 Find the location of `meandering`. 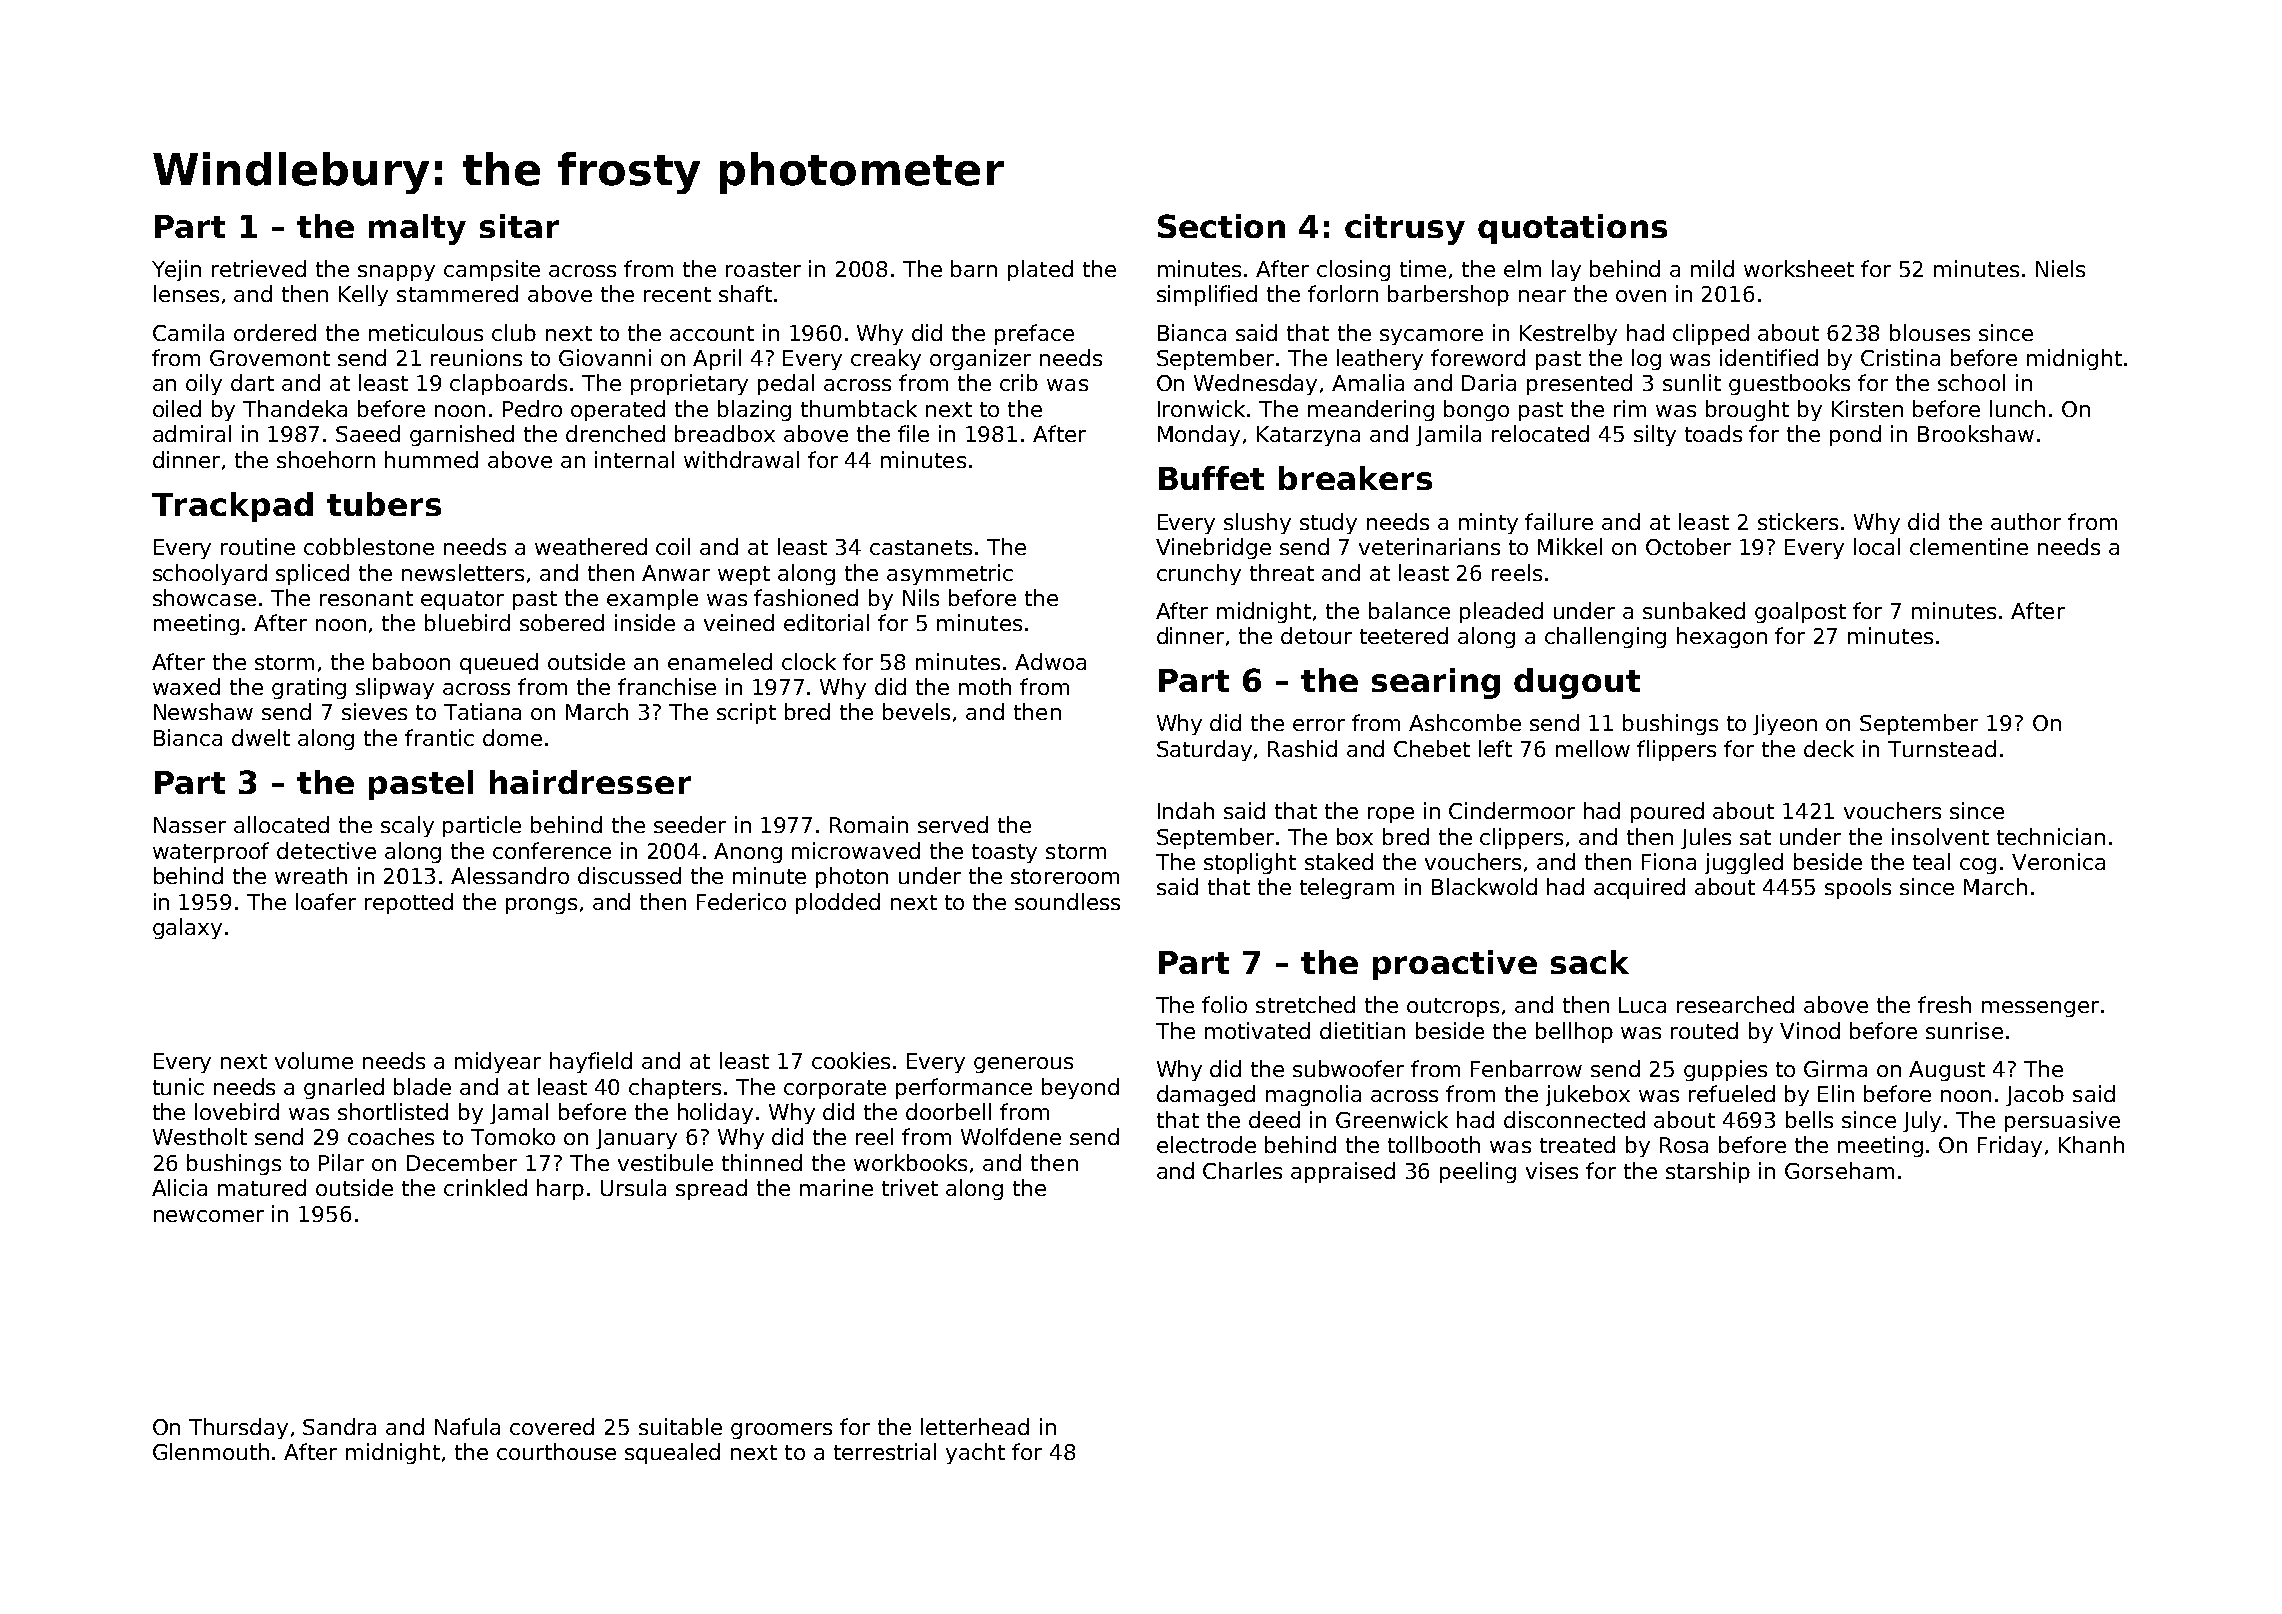

meandering is located at coordinates (1371, 410).
